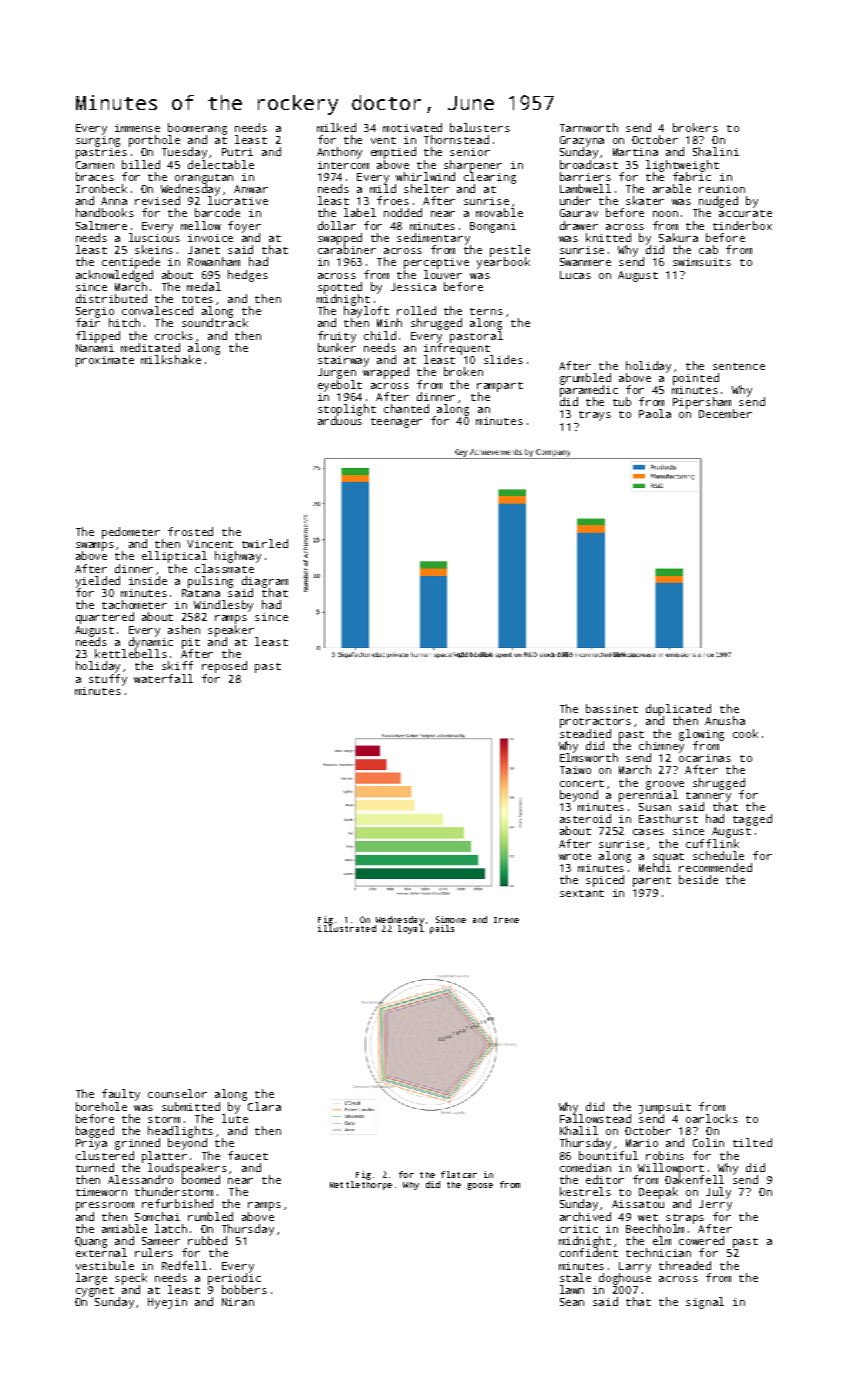 Image resolution: width=849 pixels, height=1400 pixels. What do you see at coordinates (612, 708) in the page?
I see `bassinet` at bounding box center [612, 708].
